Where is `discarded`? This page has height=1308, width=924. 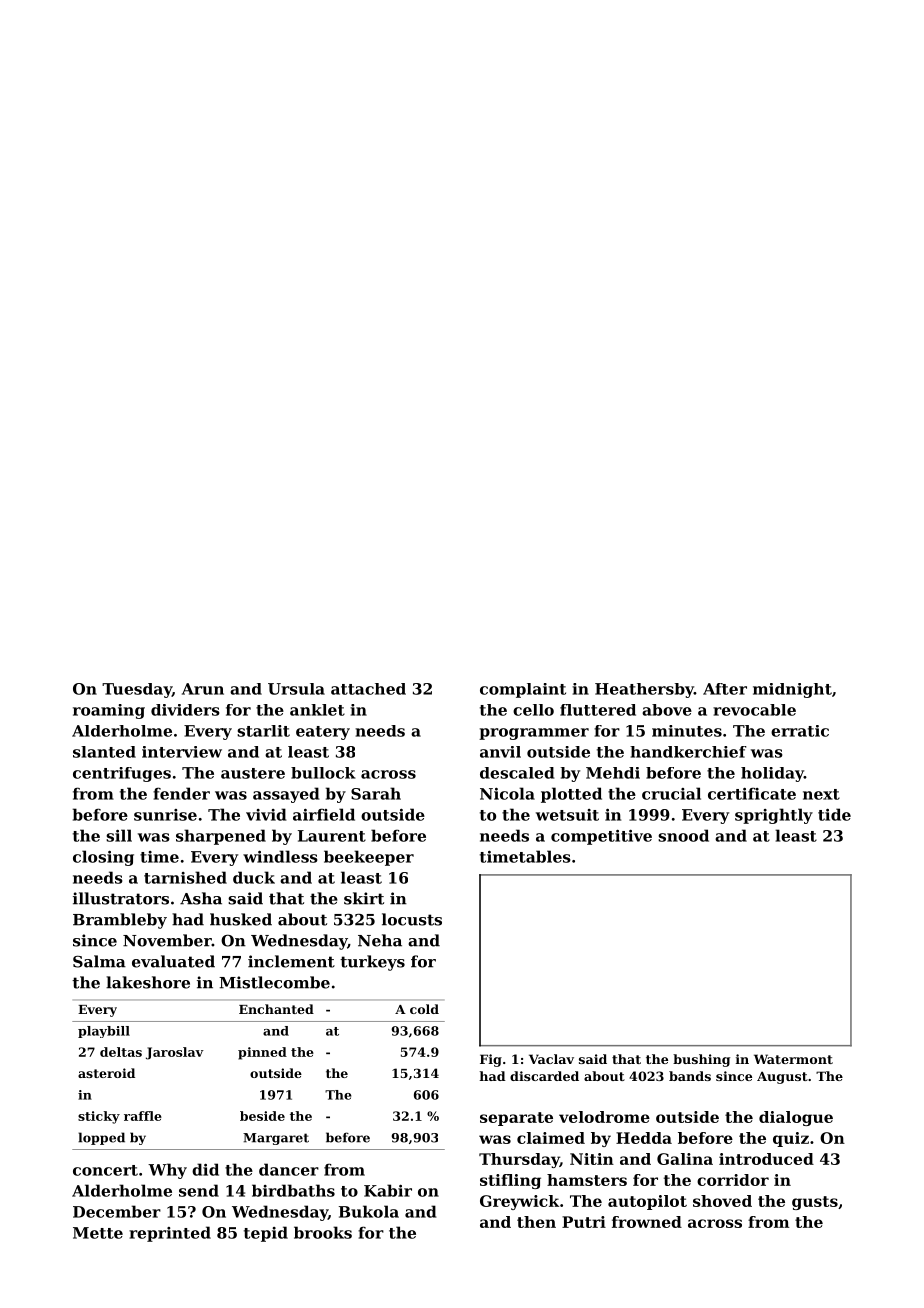 discarded is located at coordinates (544, 1076).
